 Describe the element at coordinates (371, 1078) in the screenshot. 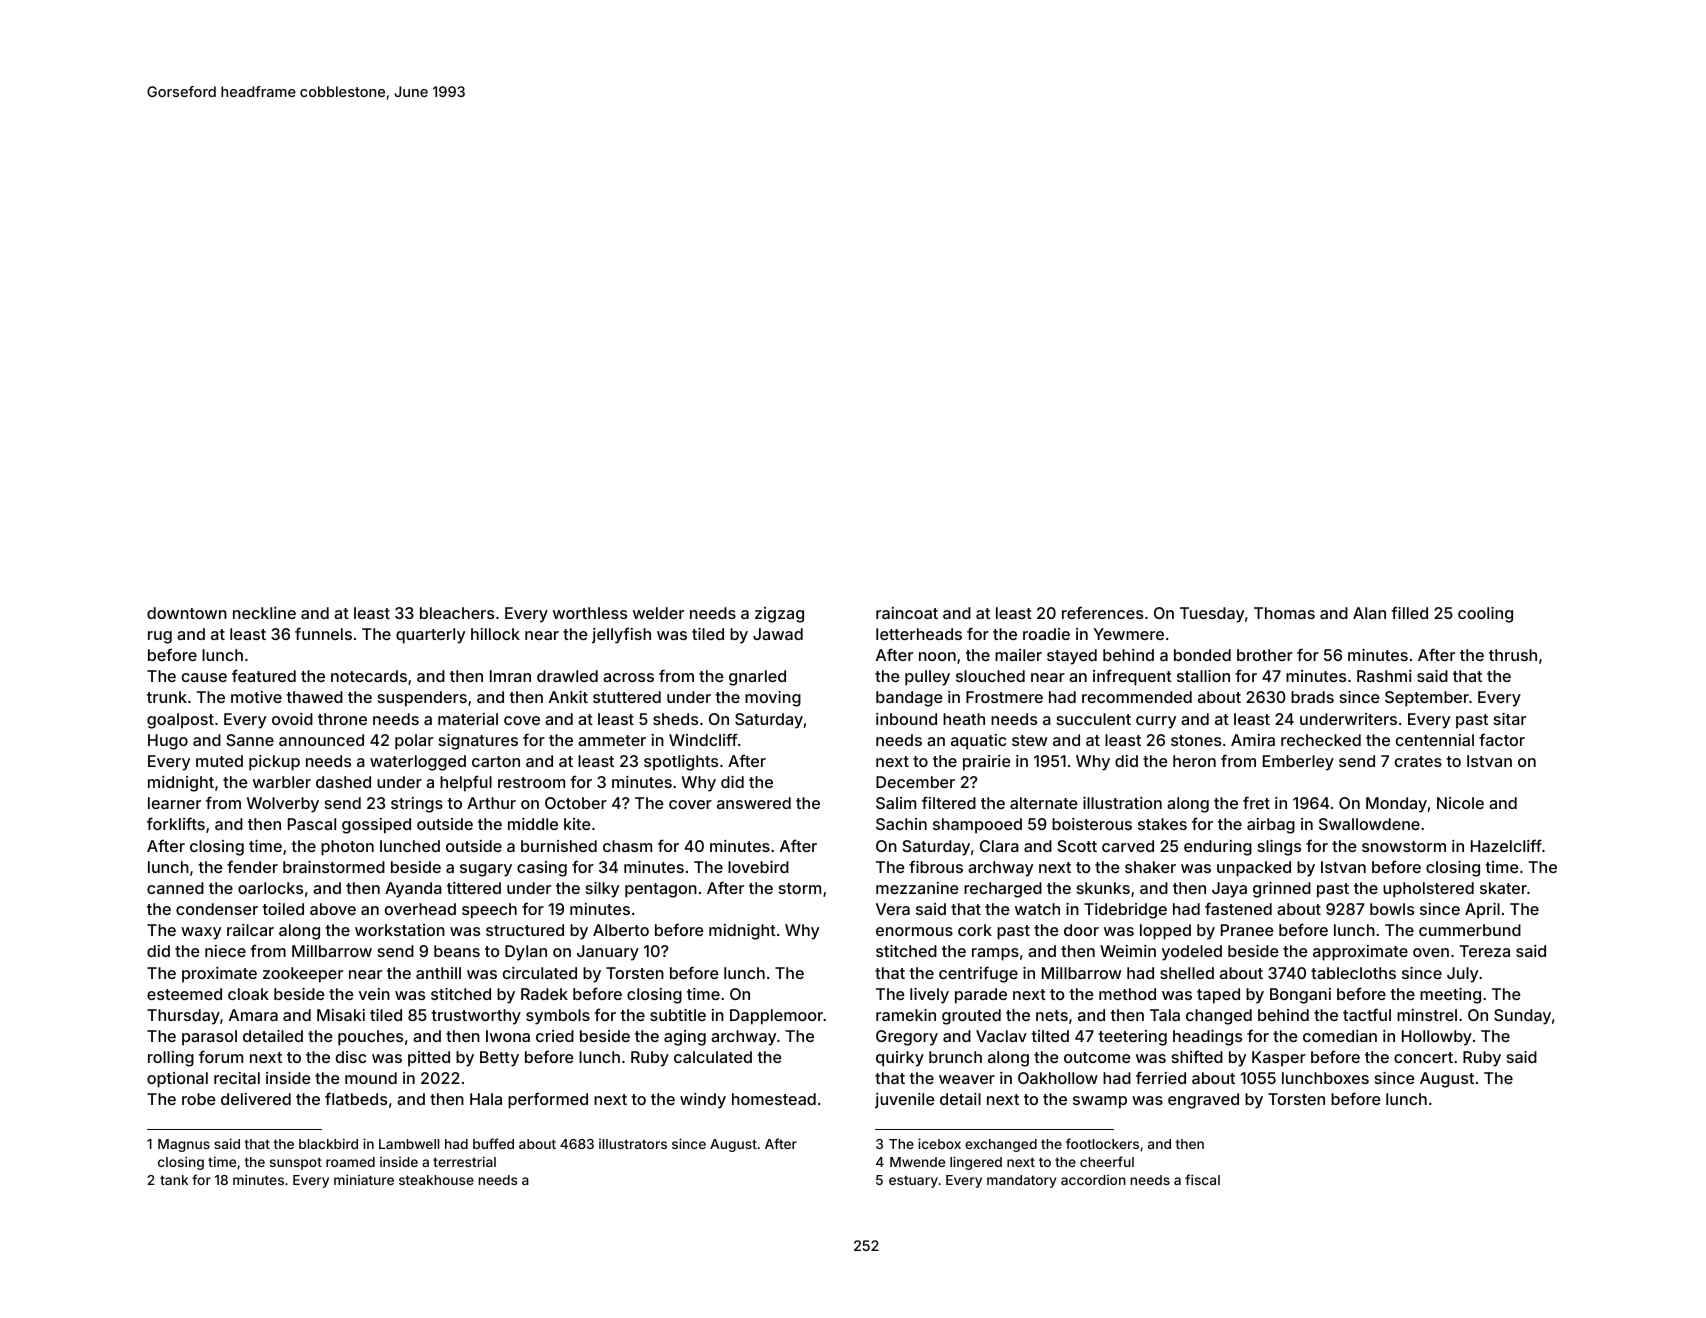

I see `mound` at that location.
